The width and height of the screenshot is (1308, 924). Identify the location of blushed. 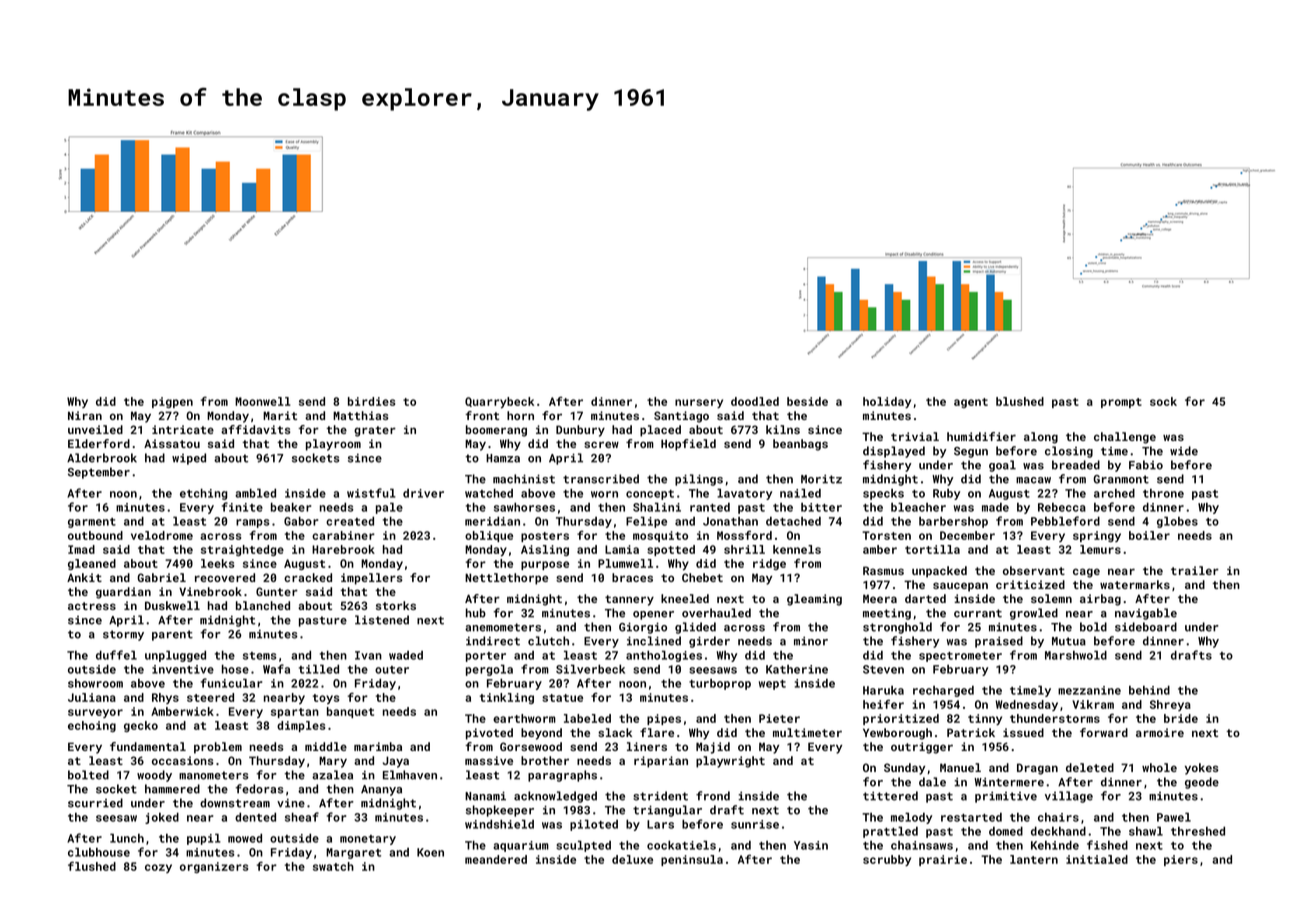
(1020, 401).
